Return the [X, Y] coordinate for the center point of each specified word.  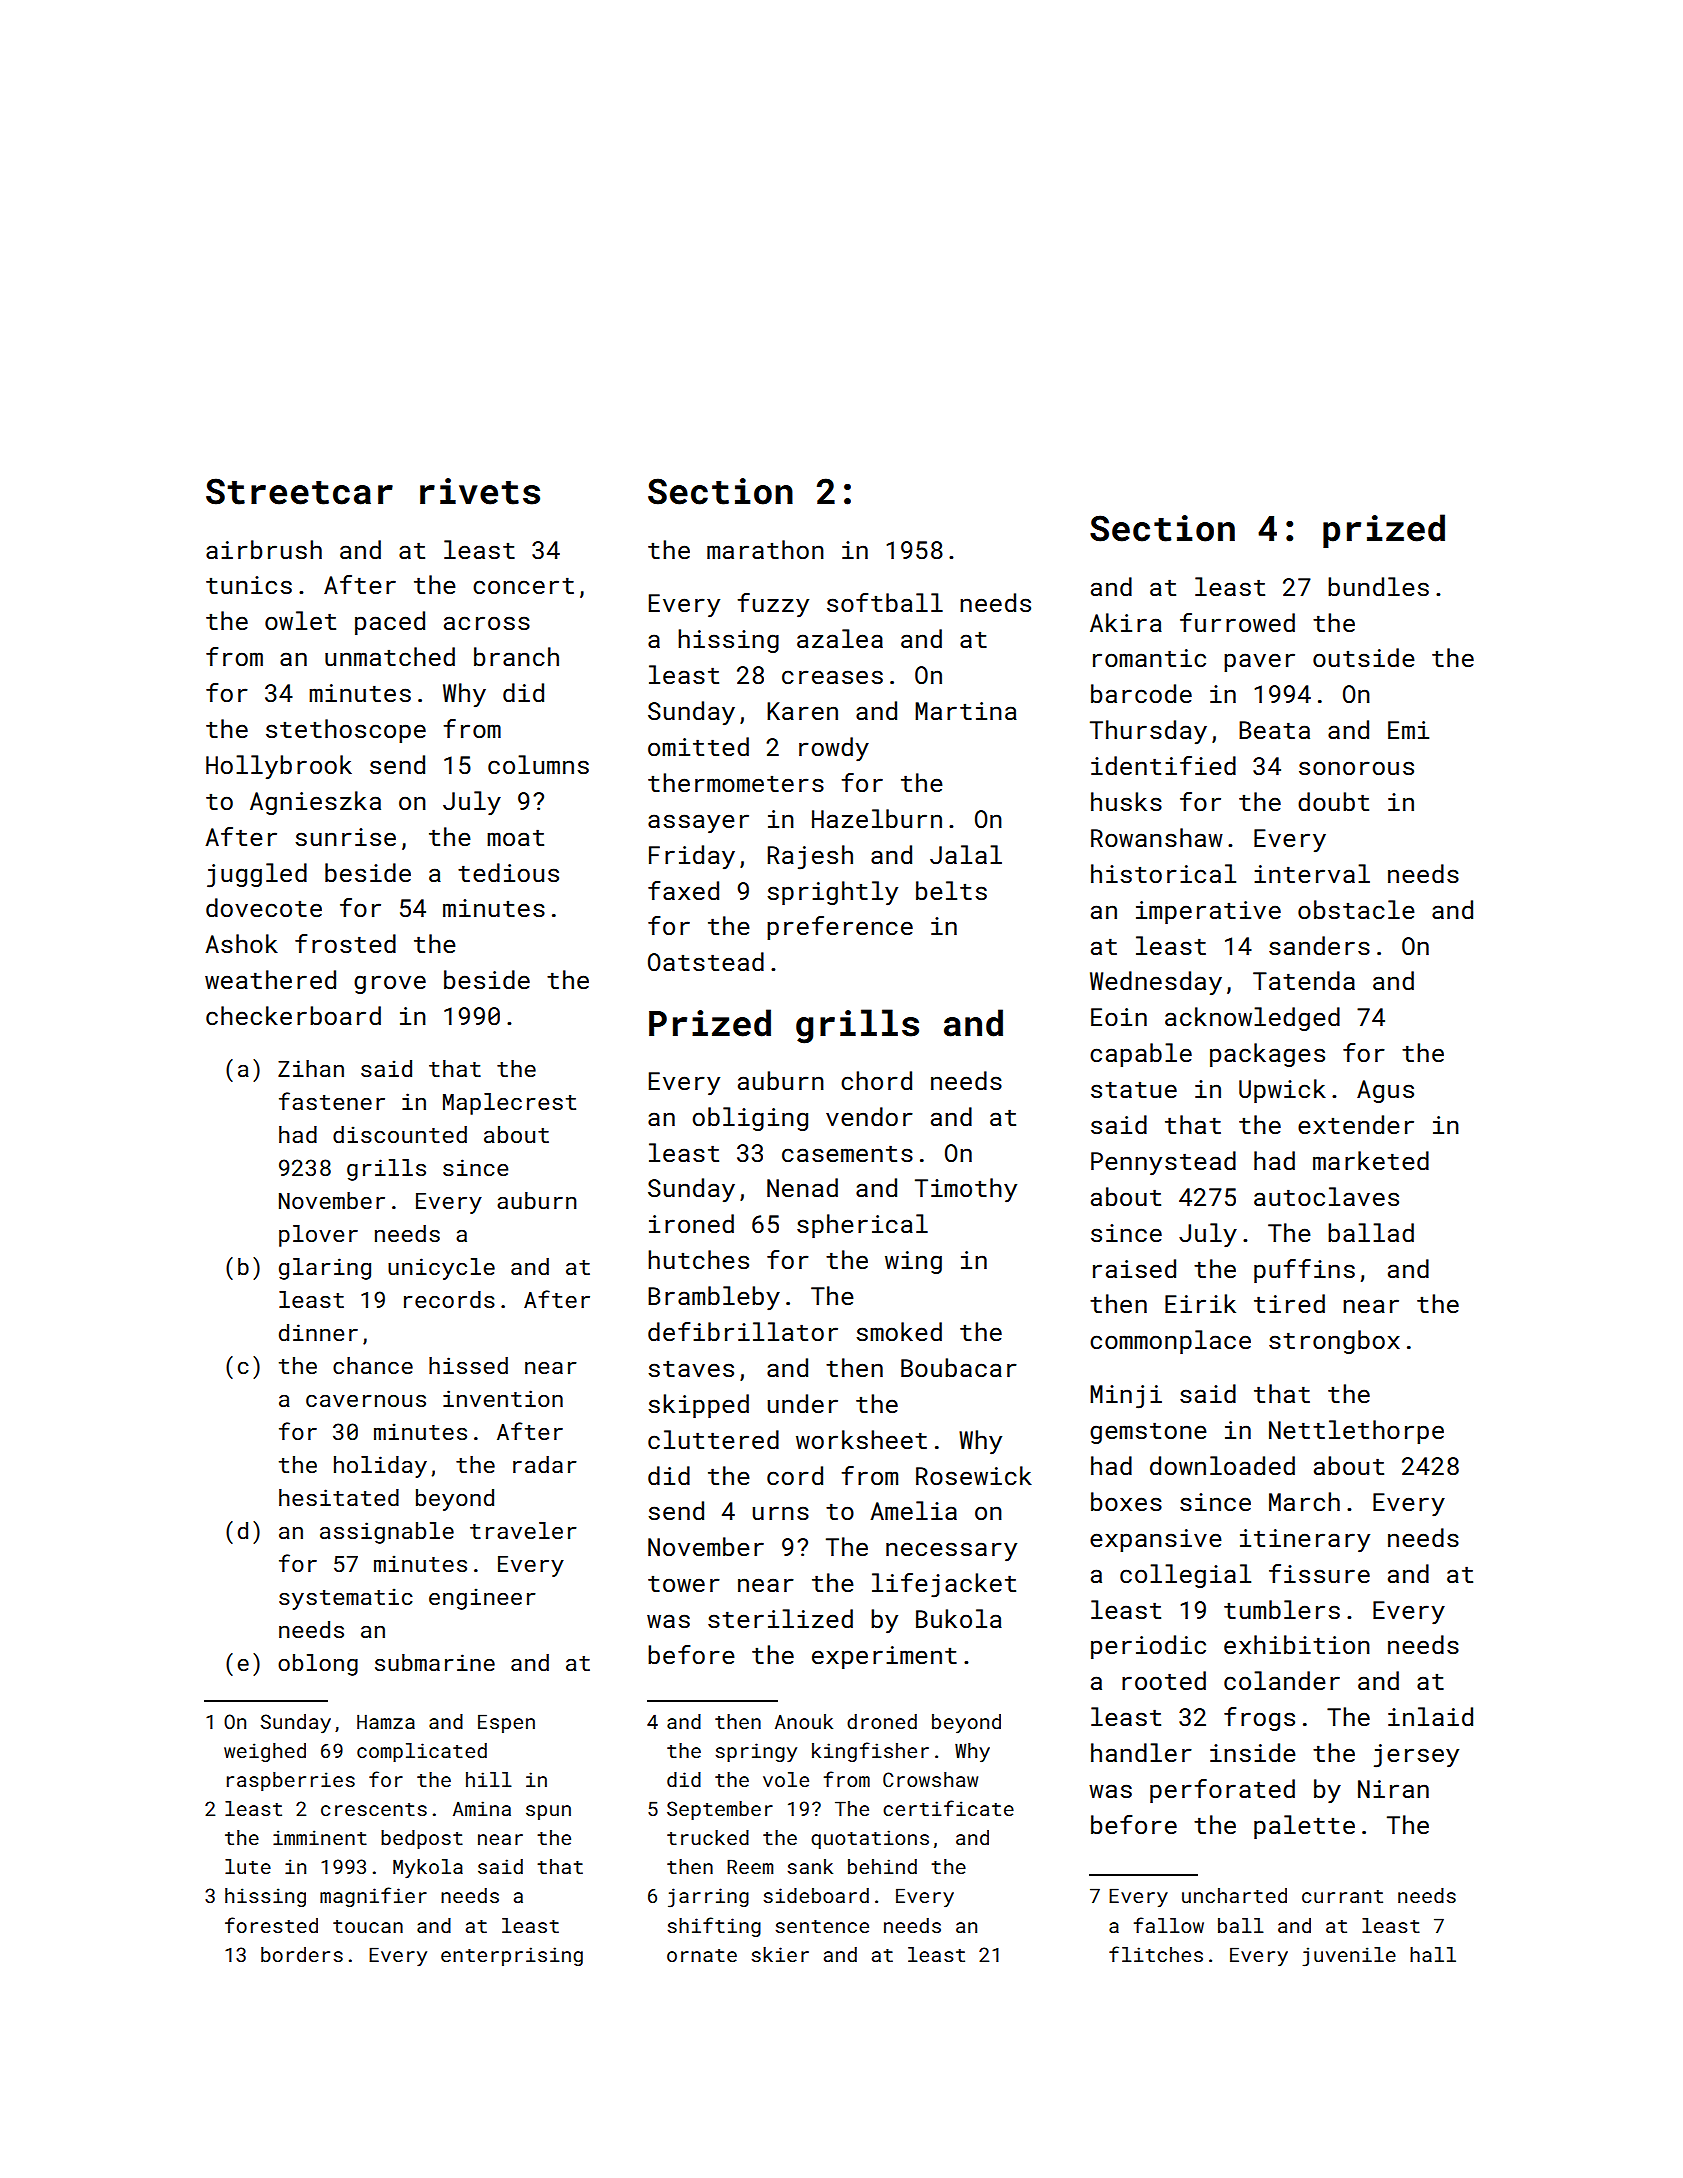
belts [951, 890]
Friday [692, 857]
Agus [1385, 1091]
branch [516, 656]
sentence [822, 1926]
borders [302, 1954]
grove [390, 984]
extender [1356, 1124]
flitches [1156, 1954]
